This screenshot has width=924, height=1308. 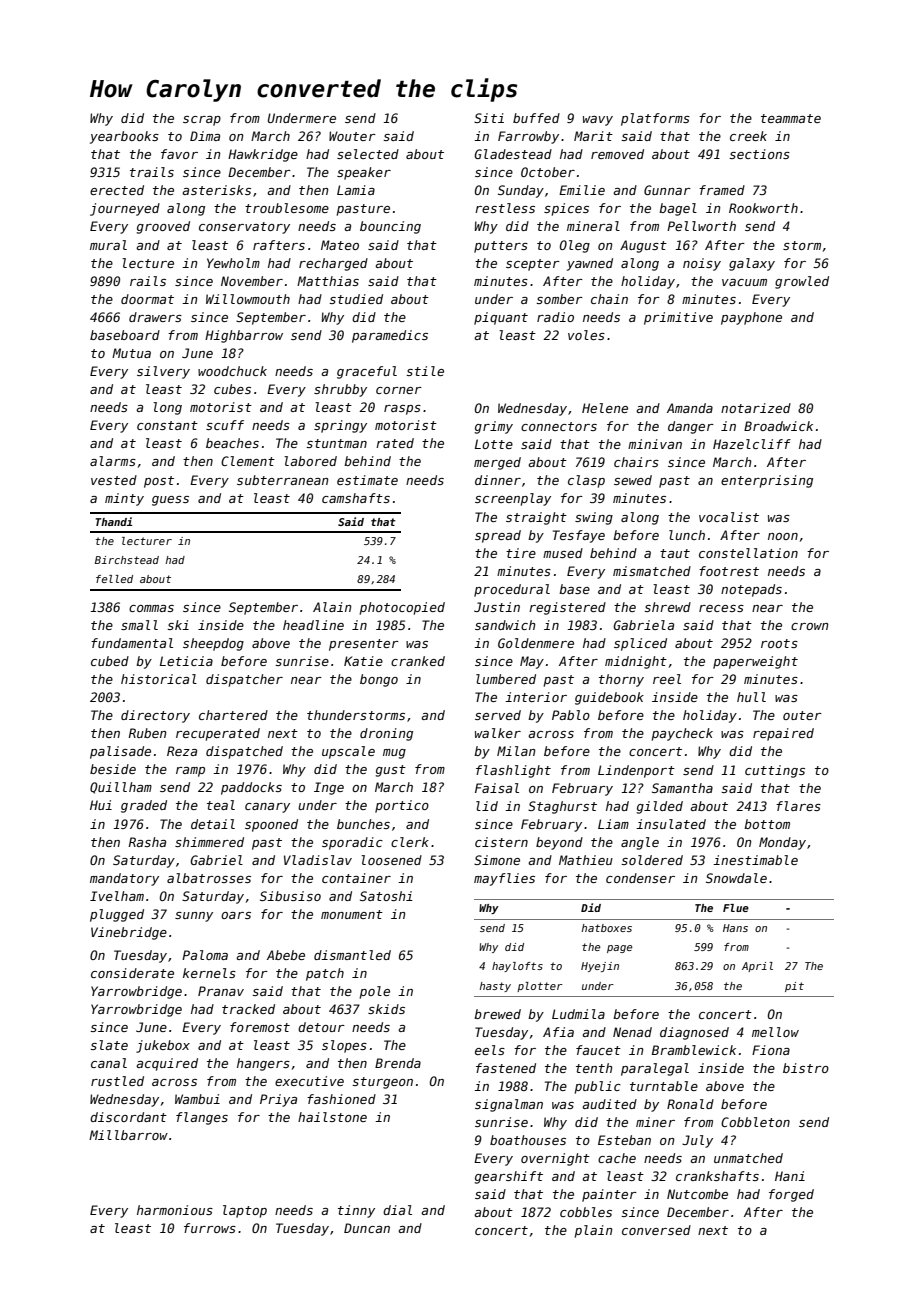 I want to click on cranked, so click(x=418, y=661).
